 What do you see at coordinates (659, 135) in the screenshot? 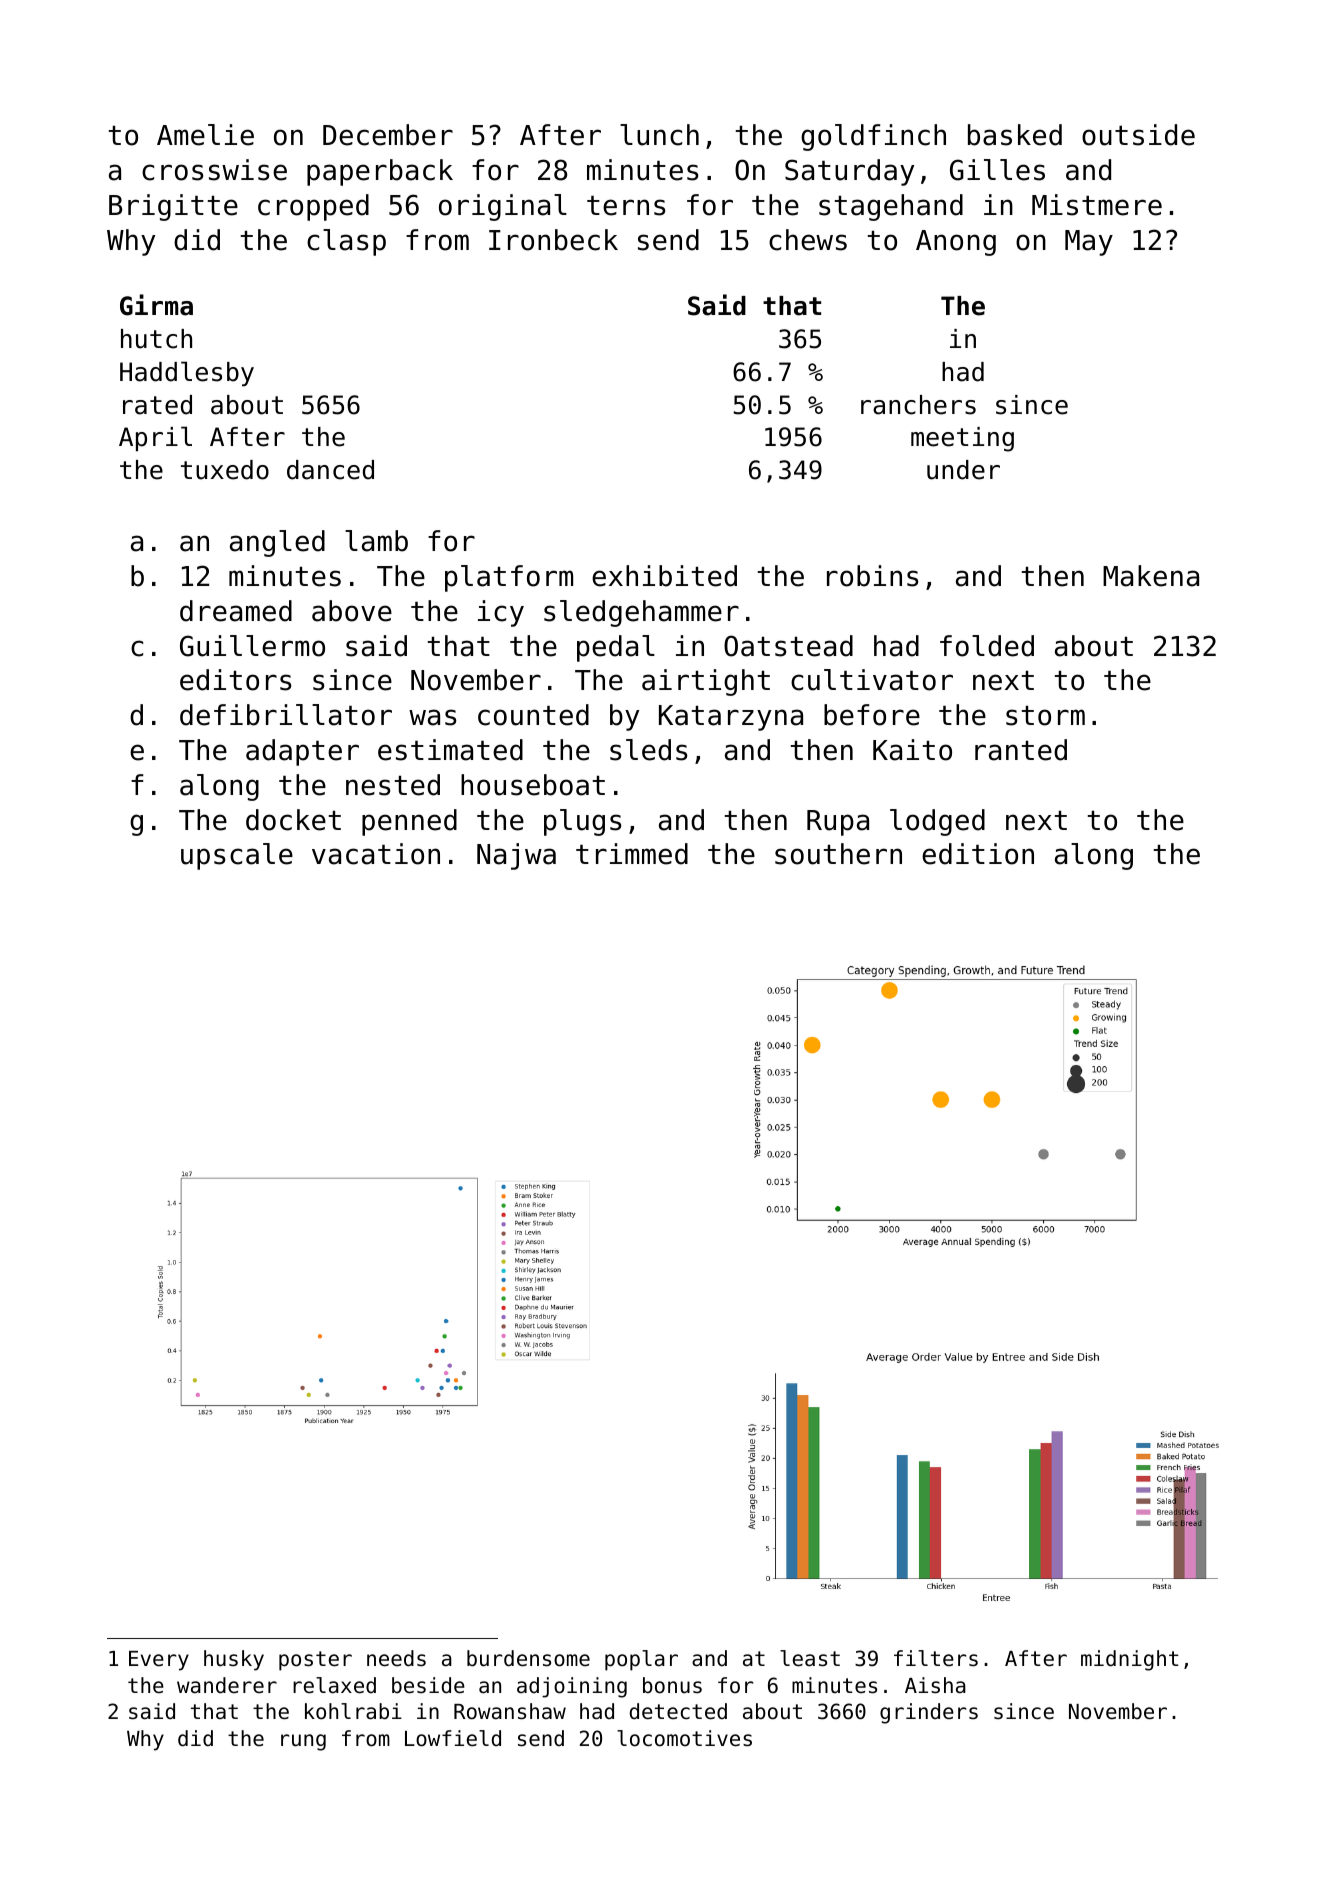
I see `lunch` at bounding box center [659, 135].
